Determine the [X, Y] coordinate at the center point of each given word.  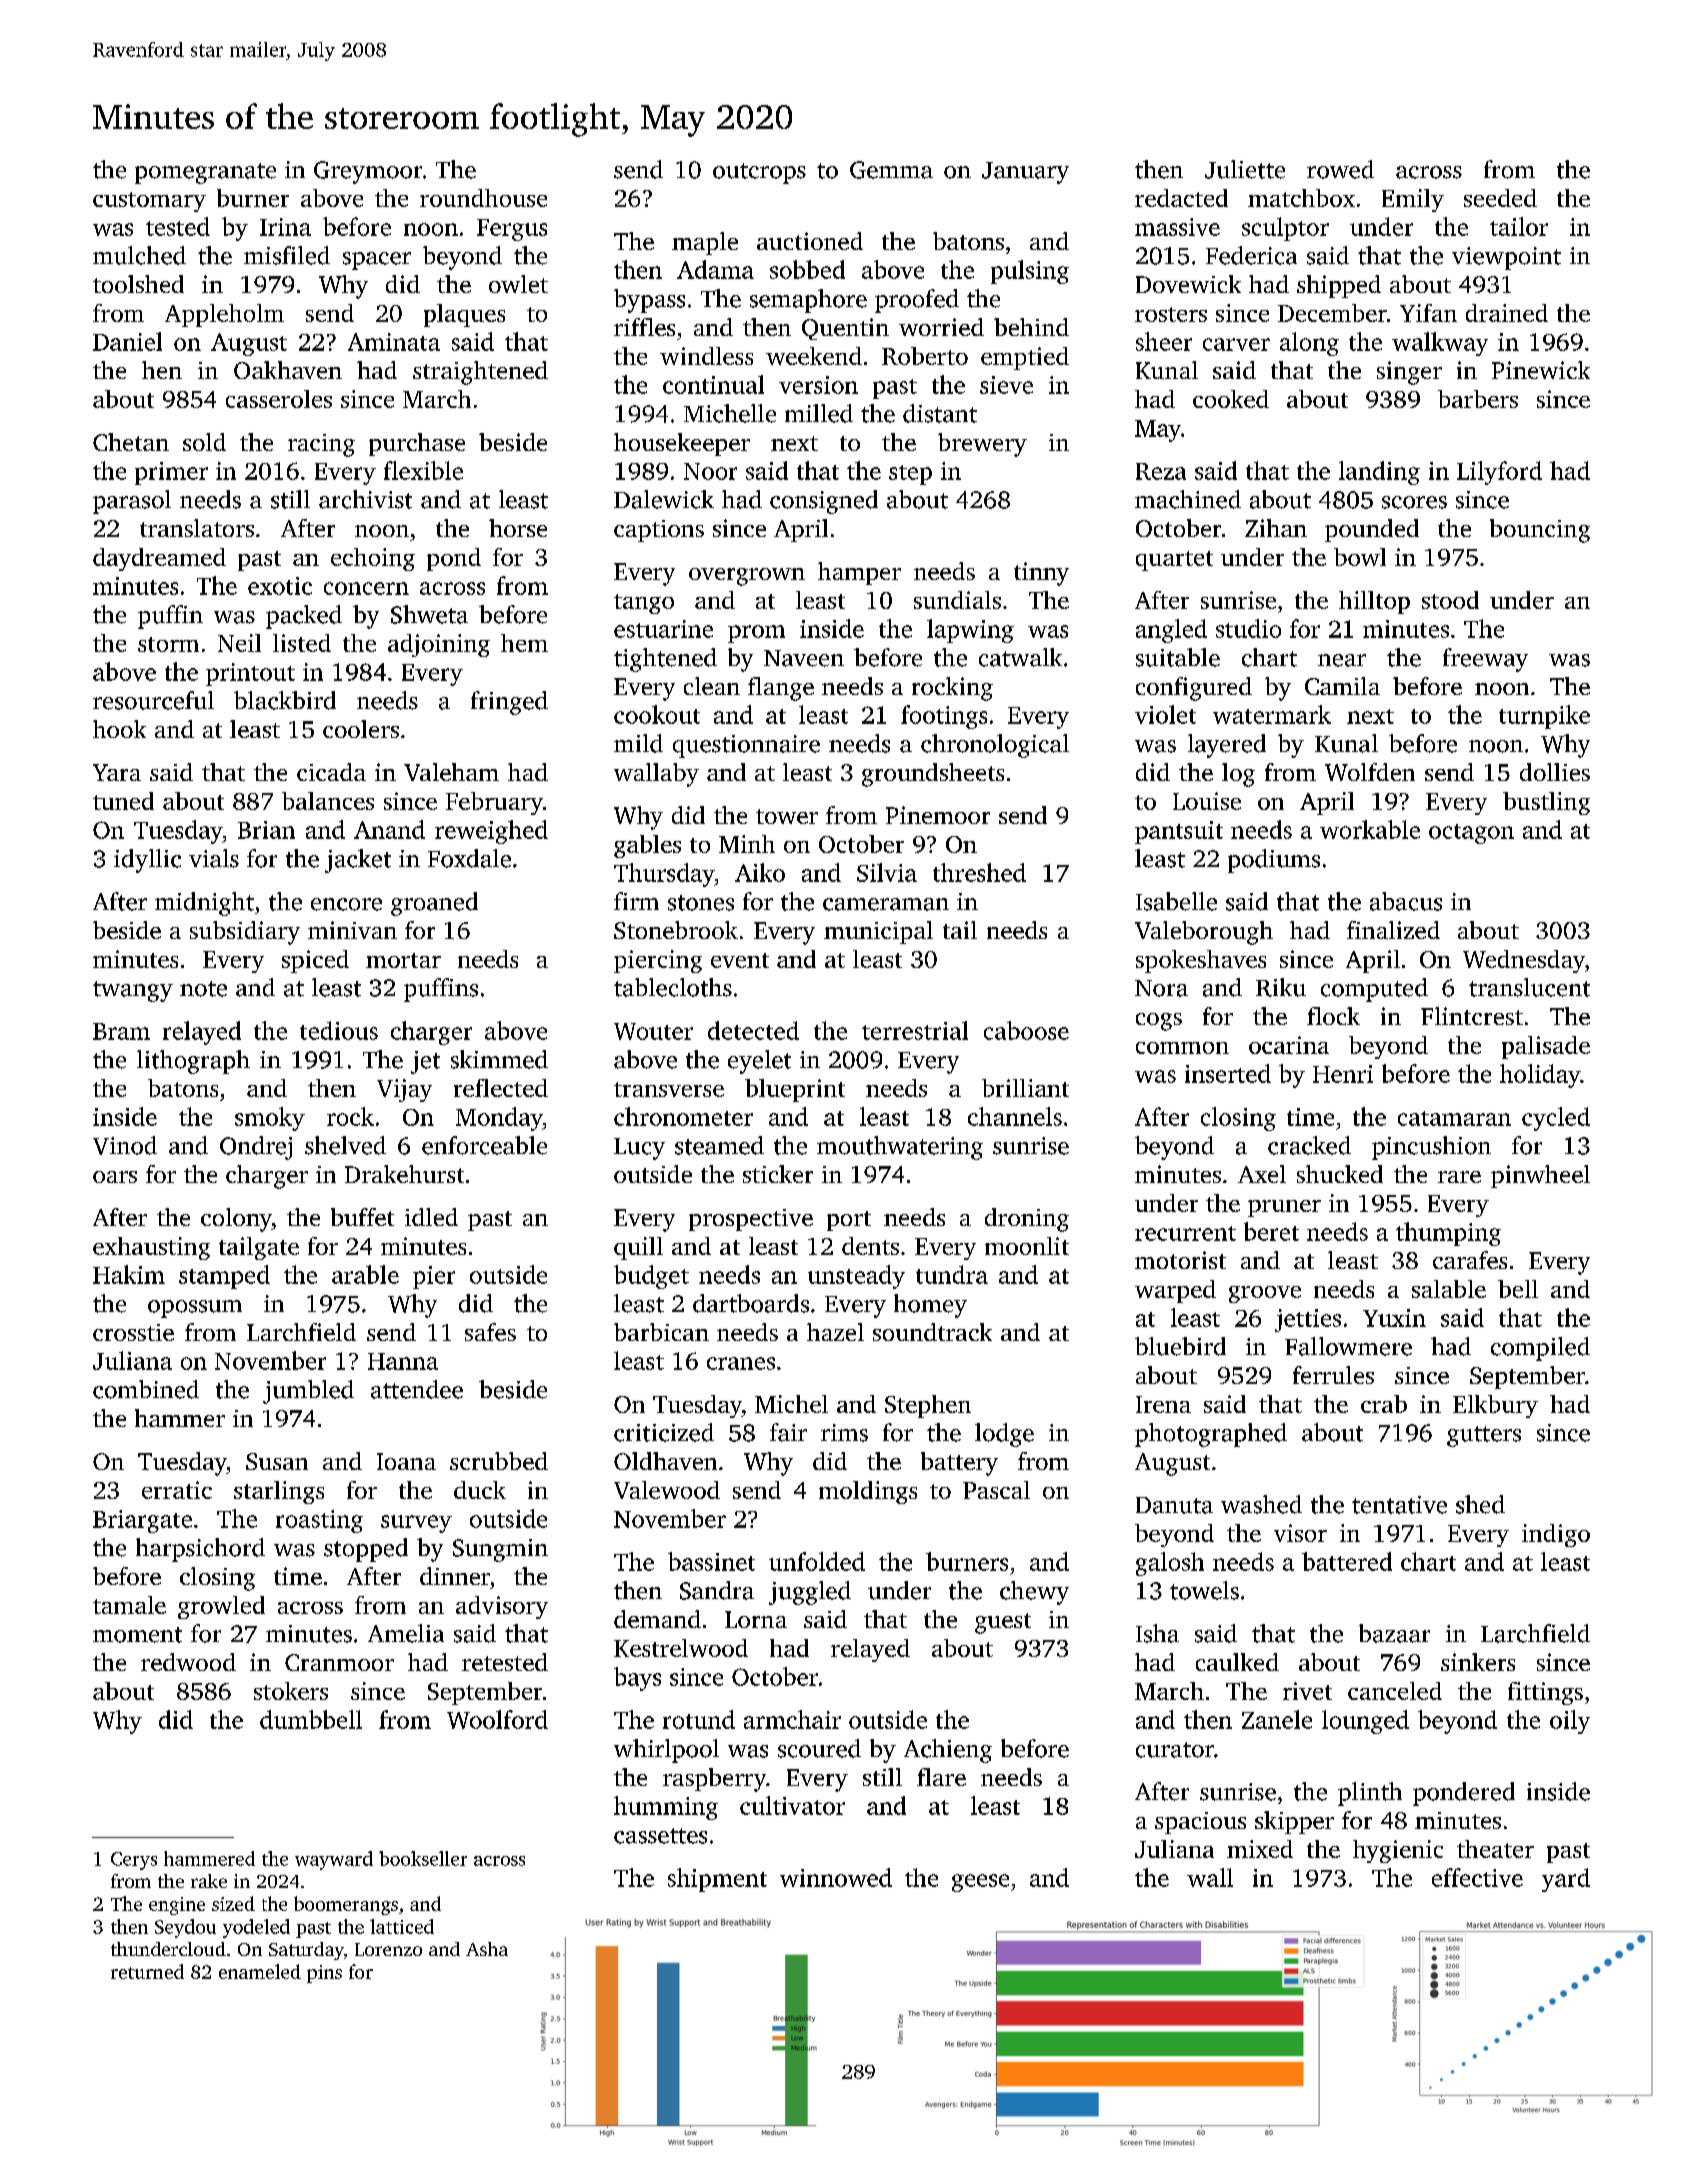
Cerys [134, 1861]
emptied [1025, 358]
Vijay [404, 1090]
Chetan [131, 442]
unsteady [856, 1277]
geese [980, 1883]
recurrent [1185, 1233]
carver [1236, 344]
